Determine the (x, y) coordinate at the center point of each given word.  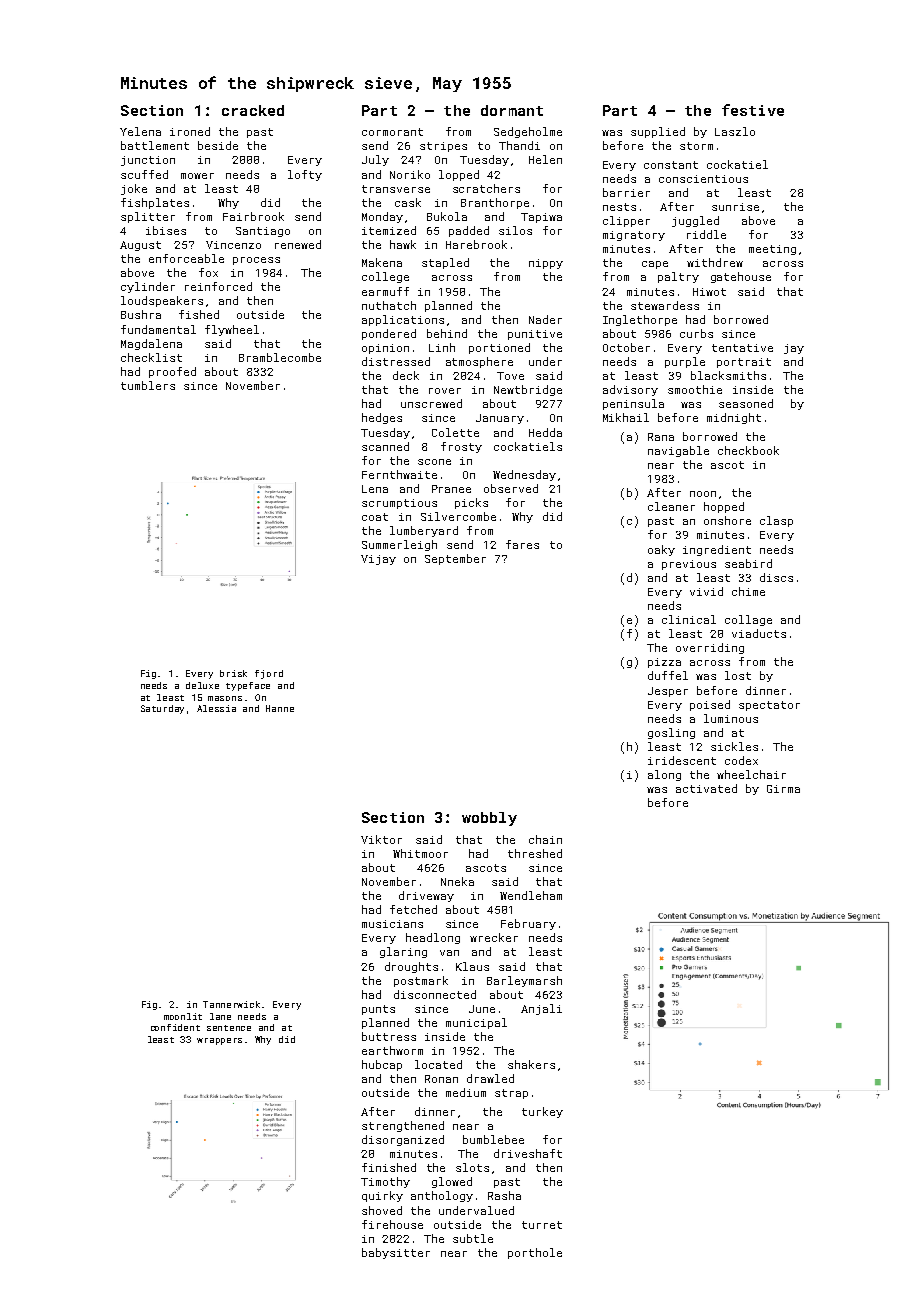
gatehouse (741, 277)
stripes (443, 147)
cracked (253, 110)
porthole (535, 1253)
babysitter (396, 1253)
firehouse (392, 1224)
